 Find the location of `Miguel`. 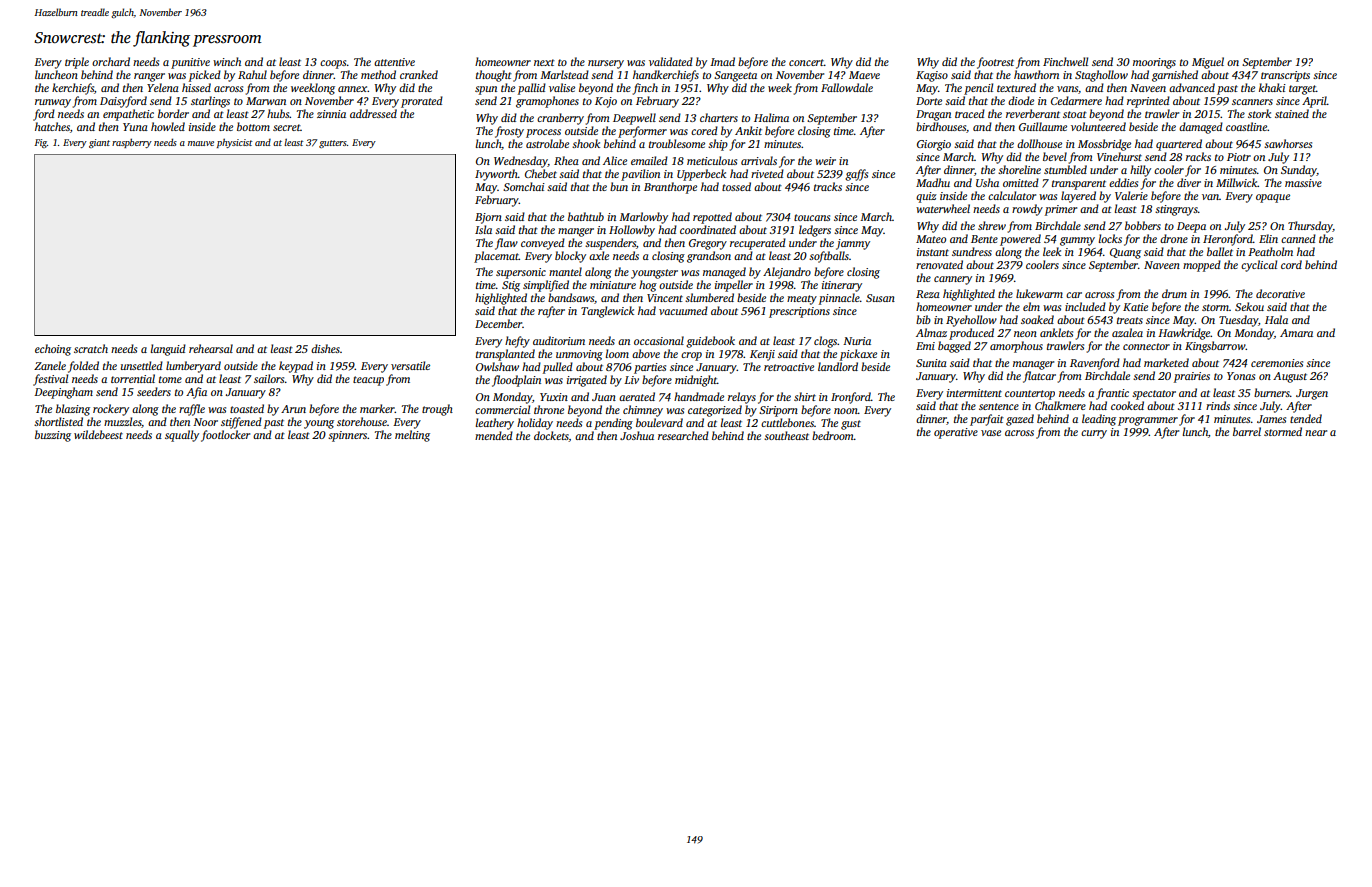

Miguel is located at coordinates (1208, 63).
